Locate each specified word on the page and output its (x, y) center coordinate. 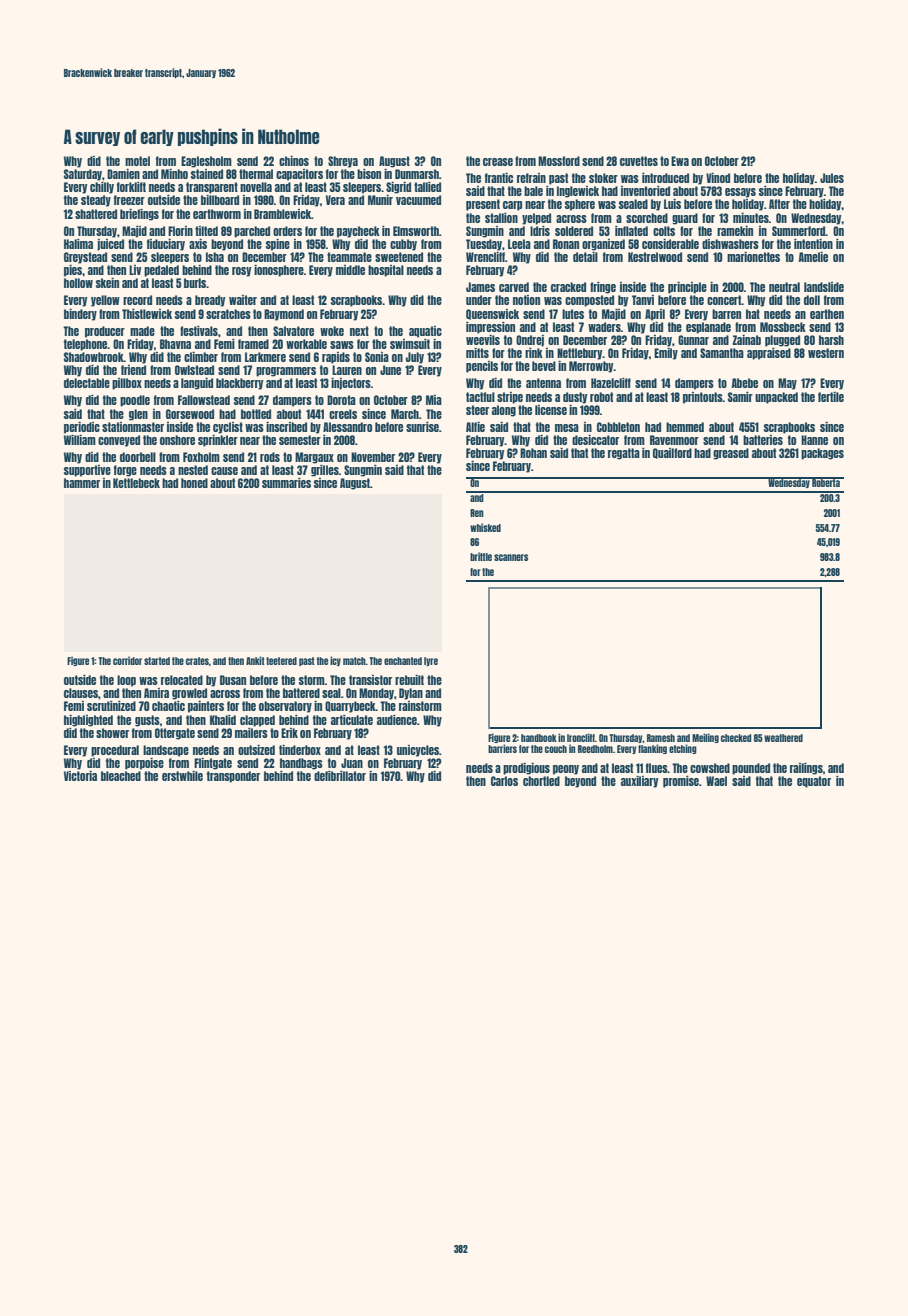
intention (813, 244)
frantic (499, 178)
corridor (127, 660)
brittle (481, 556)
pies (73, 271)
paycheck (358, 232)
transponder (233, 777)
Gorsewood (190, 414)
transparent (212, 188)
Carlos (504, 781)
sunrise (422, 427)
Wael (716, 781)
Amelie (813, 257)
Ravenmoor (674, 440)
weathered (783, 738)
